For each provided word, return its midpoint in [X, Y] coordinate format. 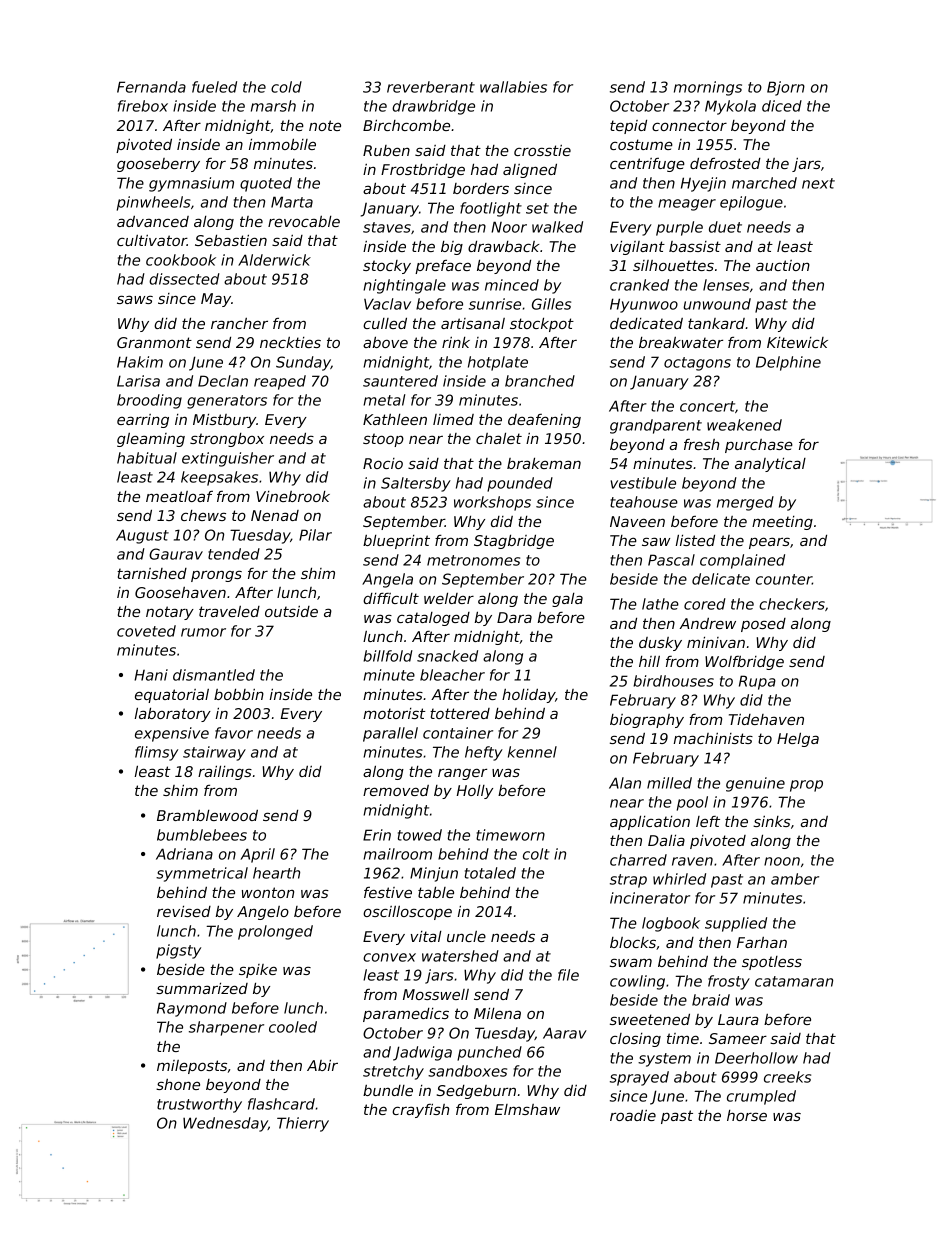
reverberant [431, 87]
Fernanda [151, 87]
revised [184, 911]
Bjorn [786, 88]
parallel [390, 734]
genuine [755, 784]
